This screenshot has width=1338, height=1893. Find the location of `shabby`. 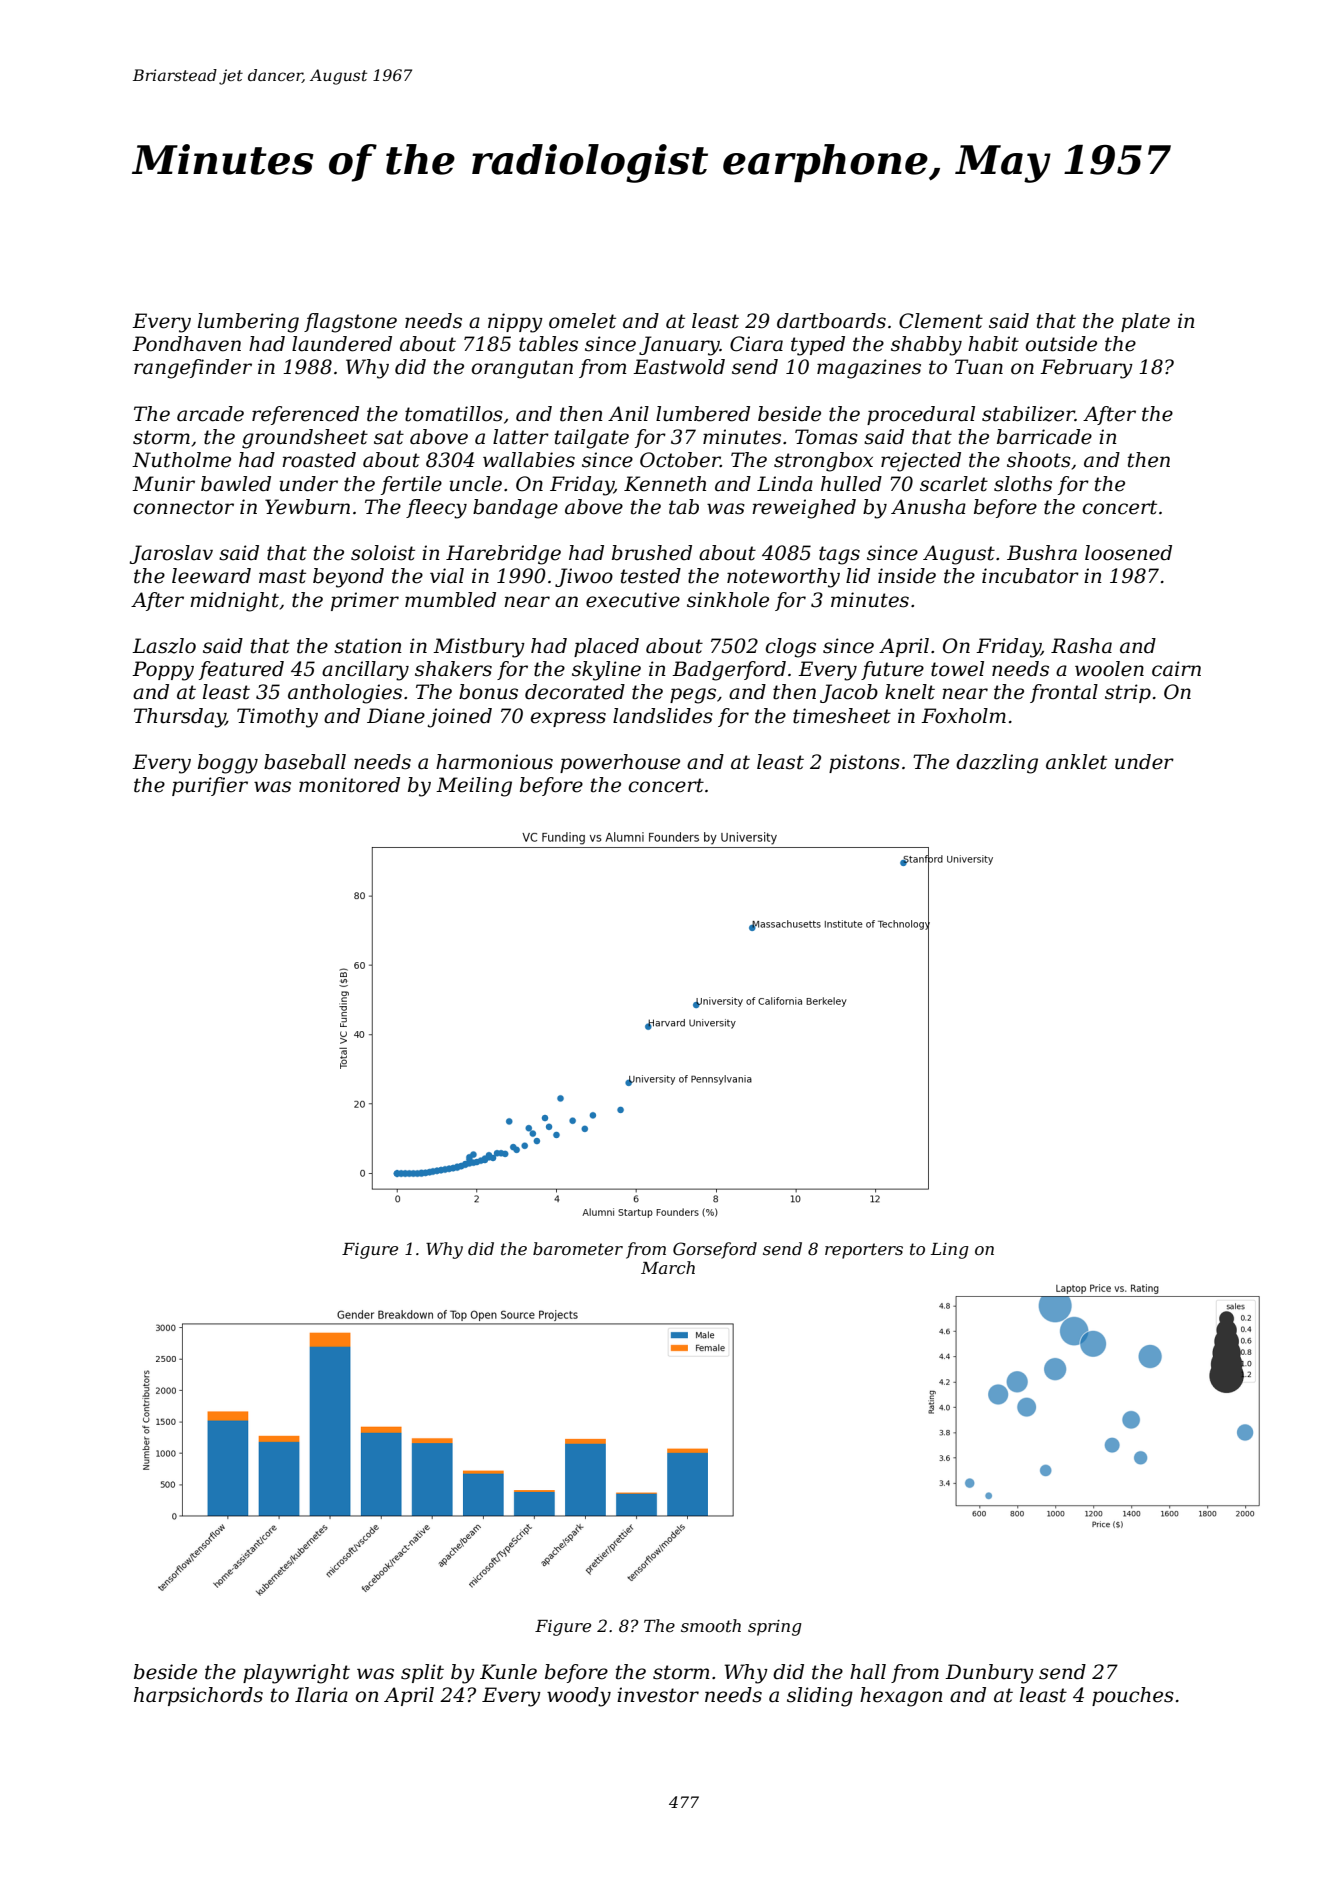

shabby is located at coordinates (926, 346).
